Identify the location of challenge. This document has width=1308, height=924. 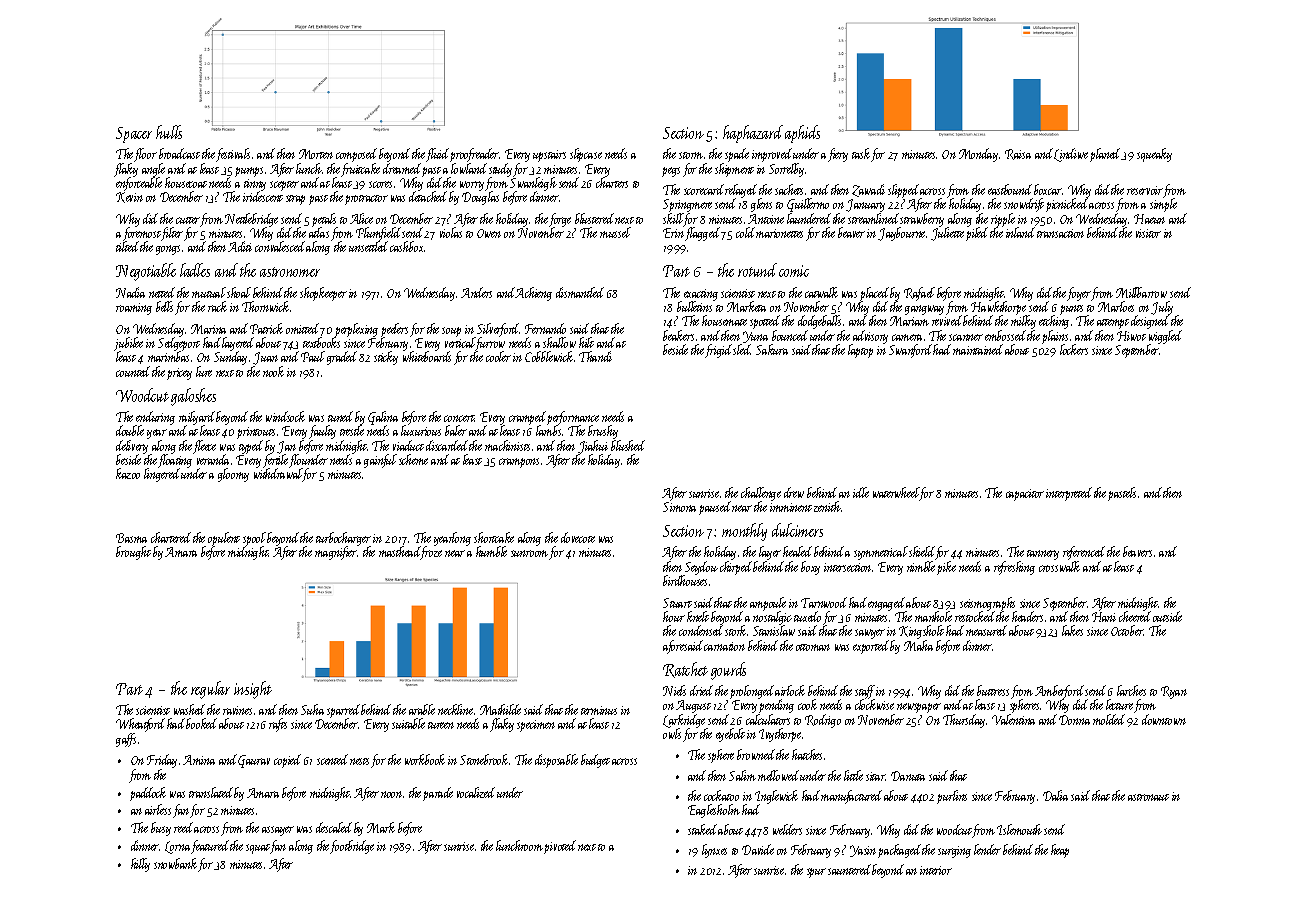
(761, 494).
